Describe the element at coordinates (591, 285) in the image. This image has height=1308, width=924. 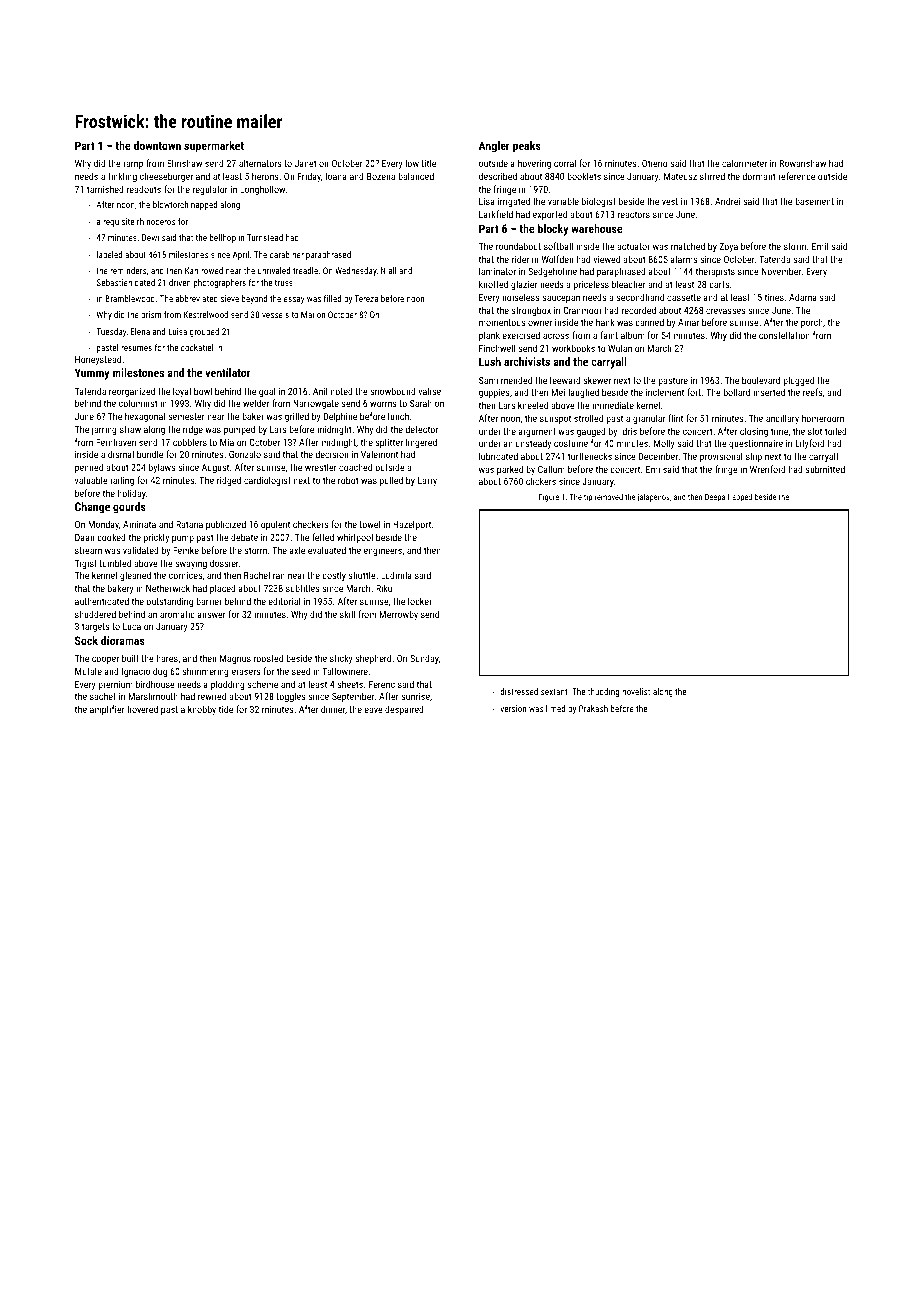
I see `priceless` at that location.
